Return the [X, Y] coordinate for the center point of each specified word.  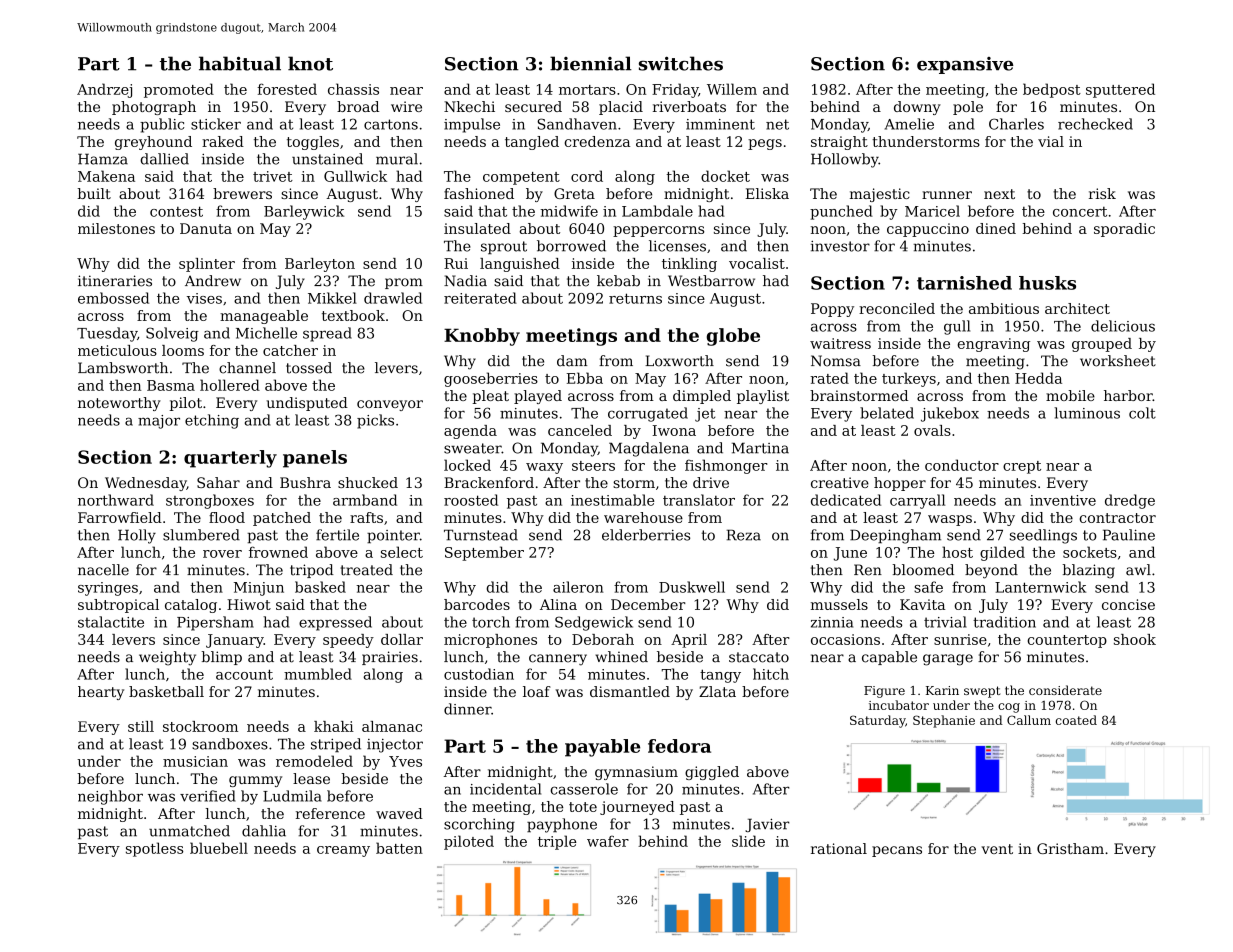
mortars [587, 90]
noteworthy [119, 404]
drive [711, 482]
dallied [164, 159]
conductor [962, 465]
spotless [154, 849]
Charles [1016, 124]
